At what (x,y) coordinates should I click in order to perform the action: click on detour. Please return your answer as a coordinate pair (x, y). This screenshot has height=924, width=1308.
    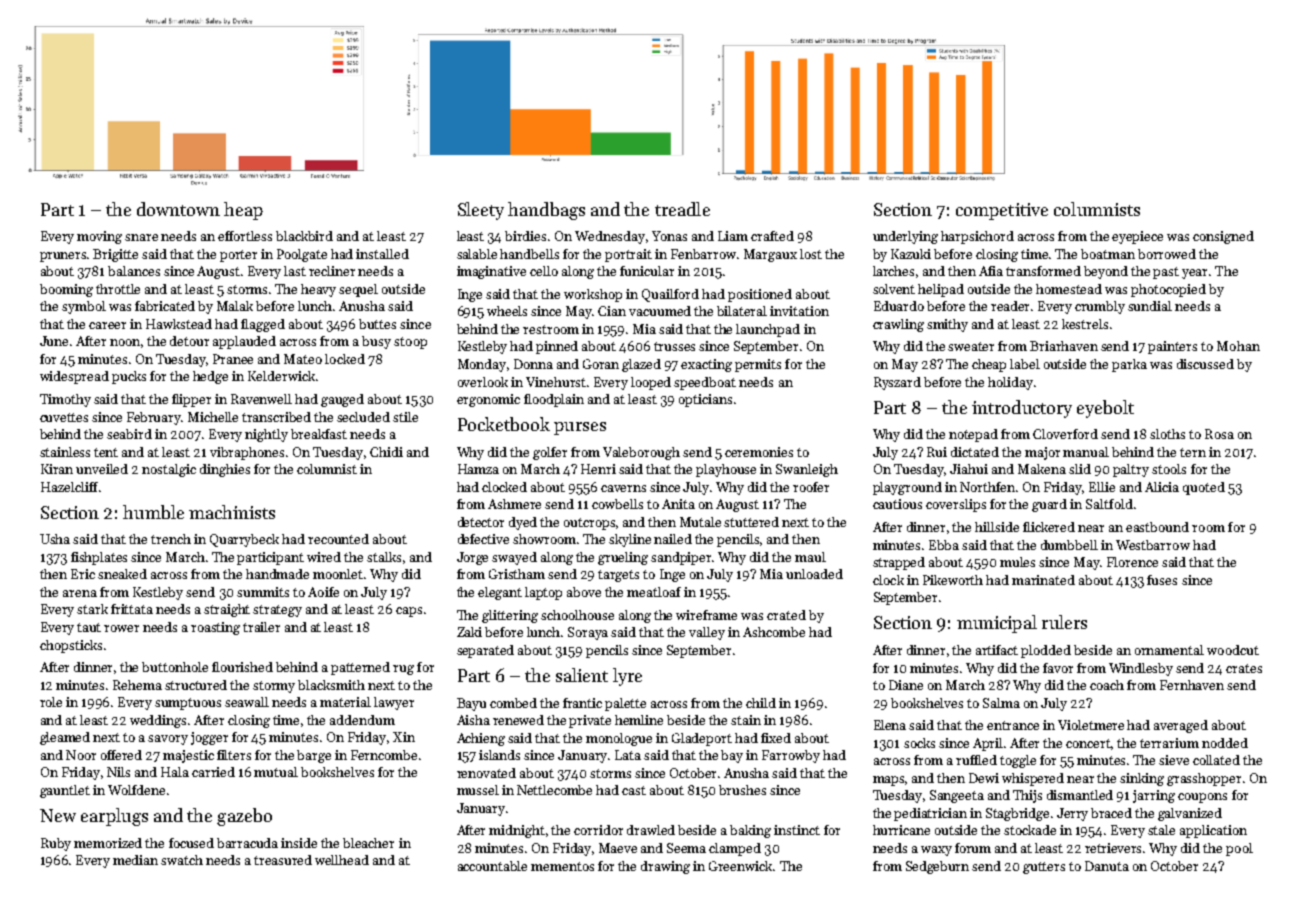
    Looking at the image, I should click on (189, 341).
